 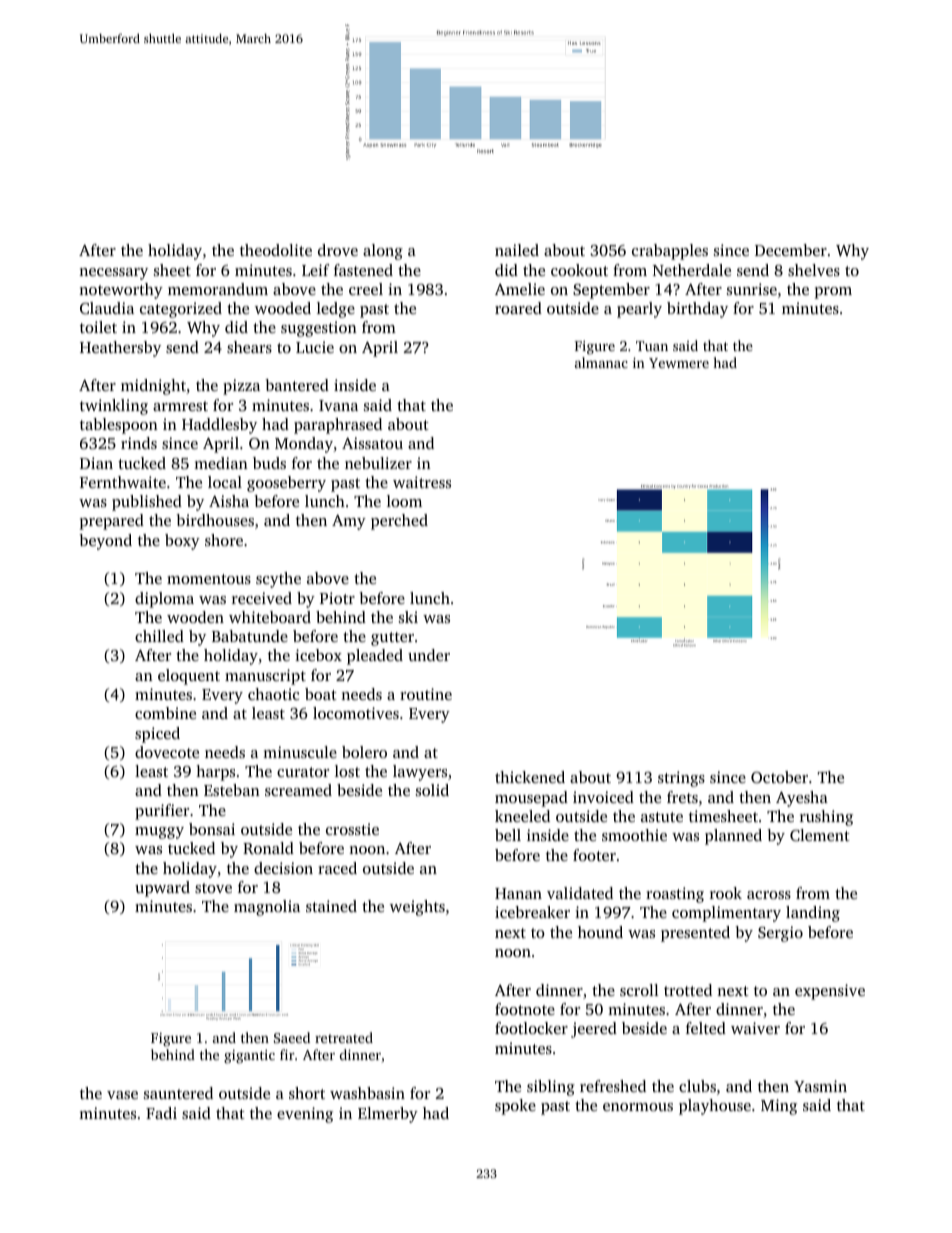 I want to click on upward, so click(x=162, y=889).
